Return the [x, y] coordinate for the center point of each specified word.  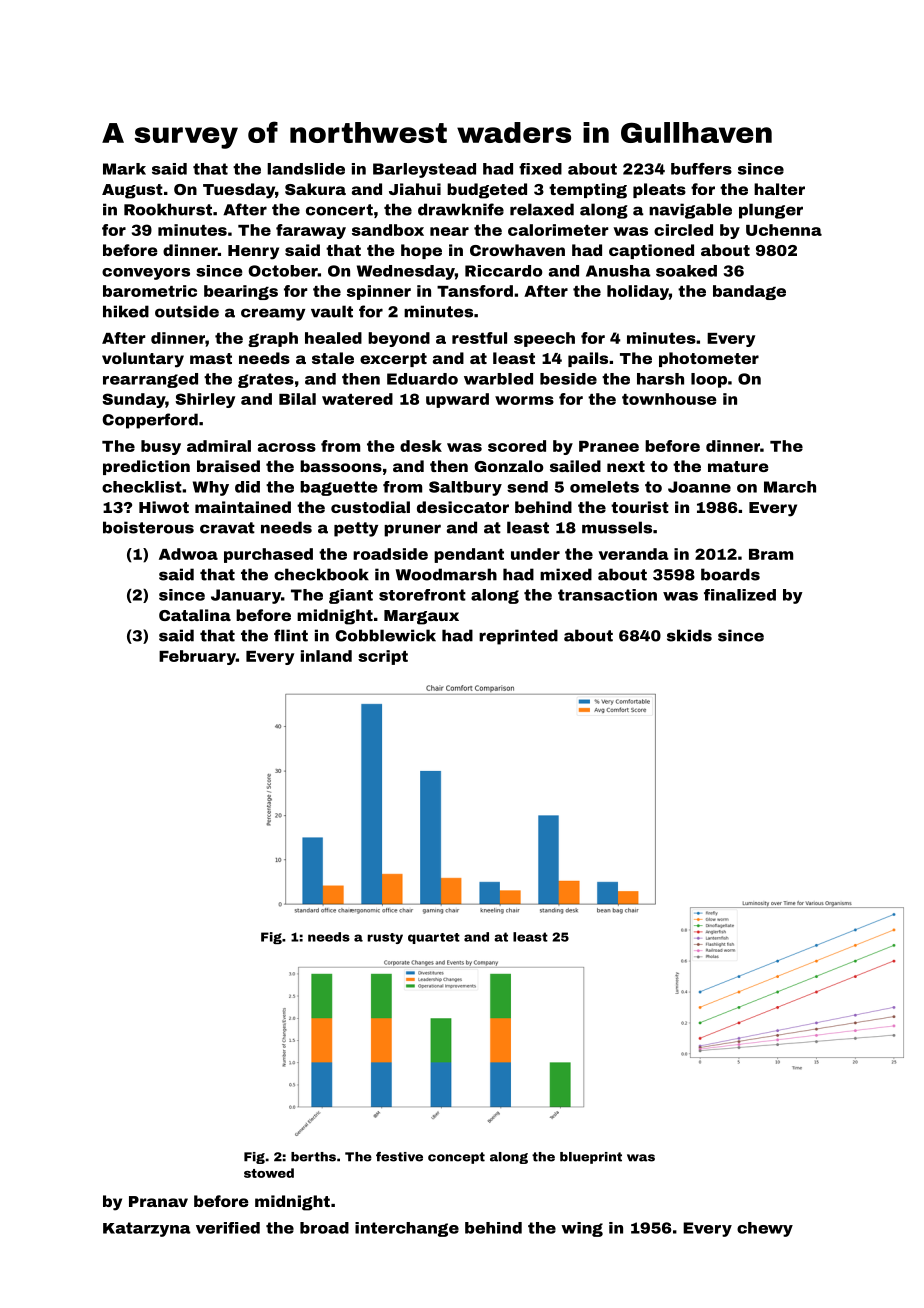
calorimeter [558, 230]
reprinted [518, 637]
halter [779, 189]
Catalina [195, 615]
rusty [385, 938]
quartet [434, 938]
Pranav [158, 1201]
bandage [749, 292]
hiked [126, 311]
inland [326, 656]
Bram [771, 554]
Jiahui [415, 189]
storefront [422, 595]
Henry [253, 252]
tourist [640, 507]
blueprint [591, 1158]
